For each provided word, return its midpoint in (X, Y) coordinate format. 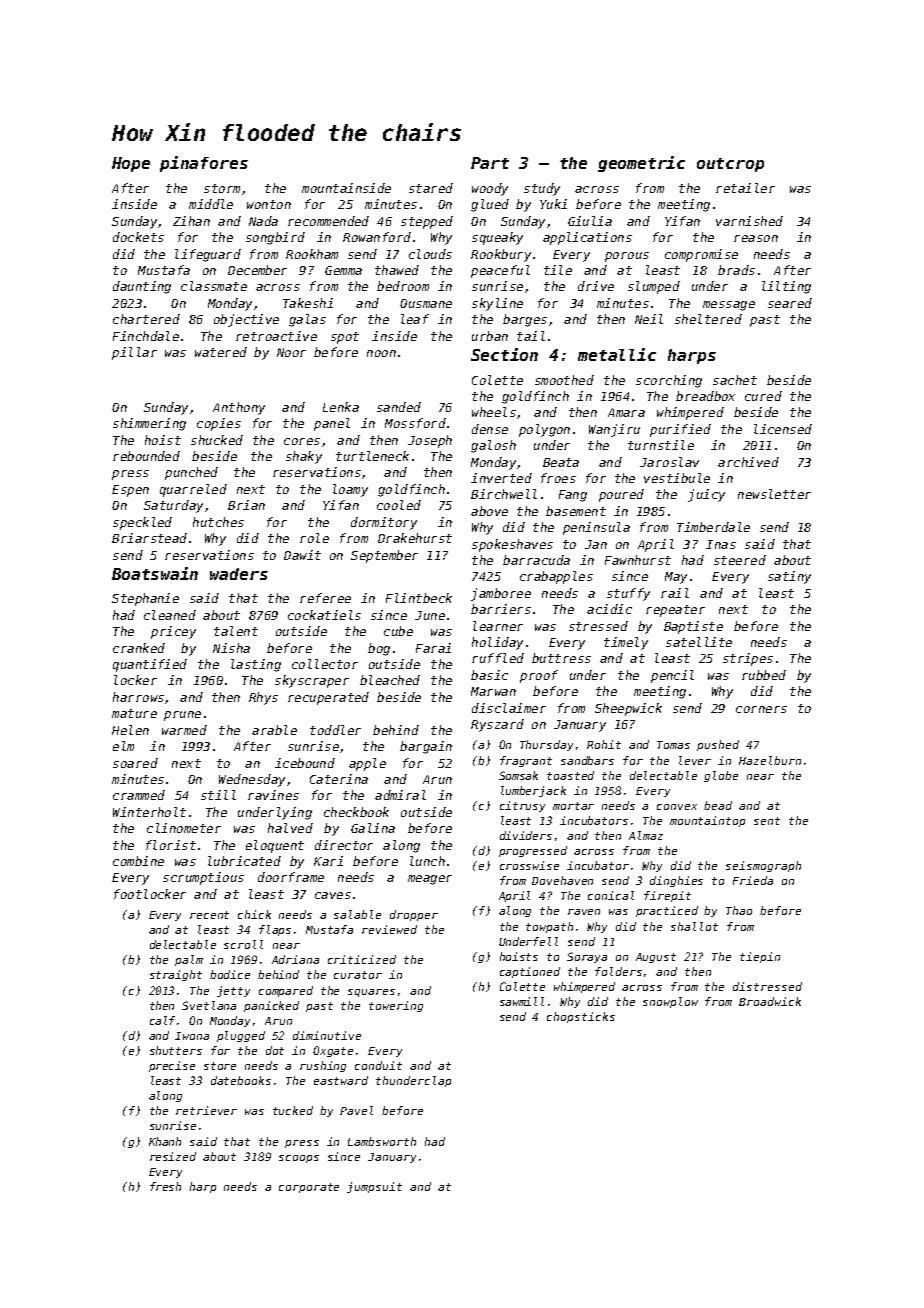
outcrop (730, 165)
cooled (399, 505)
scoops (299, 1159)
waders (239, 574)
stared (431, 188)
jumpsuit (374, 1187)
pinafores (204, 164)
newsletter (774, 494)
